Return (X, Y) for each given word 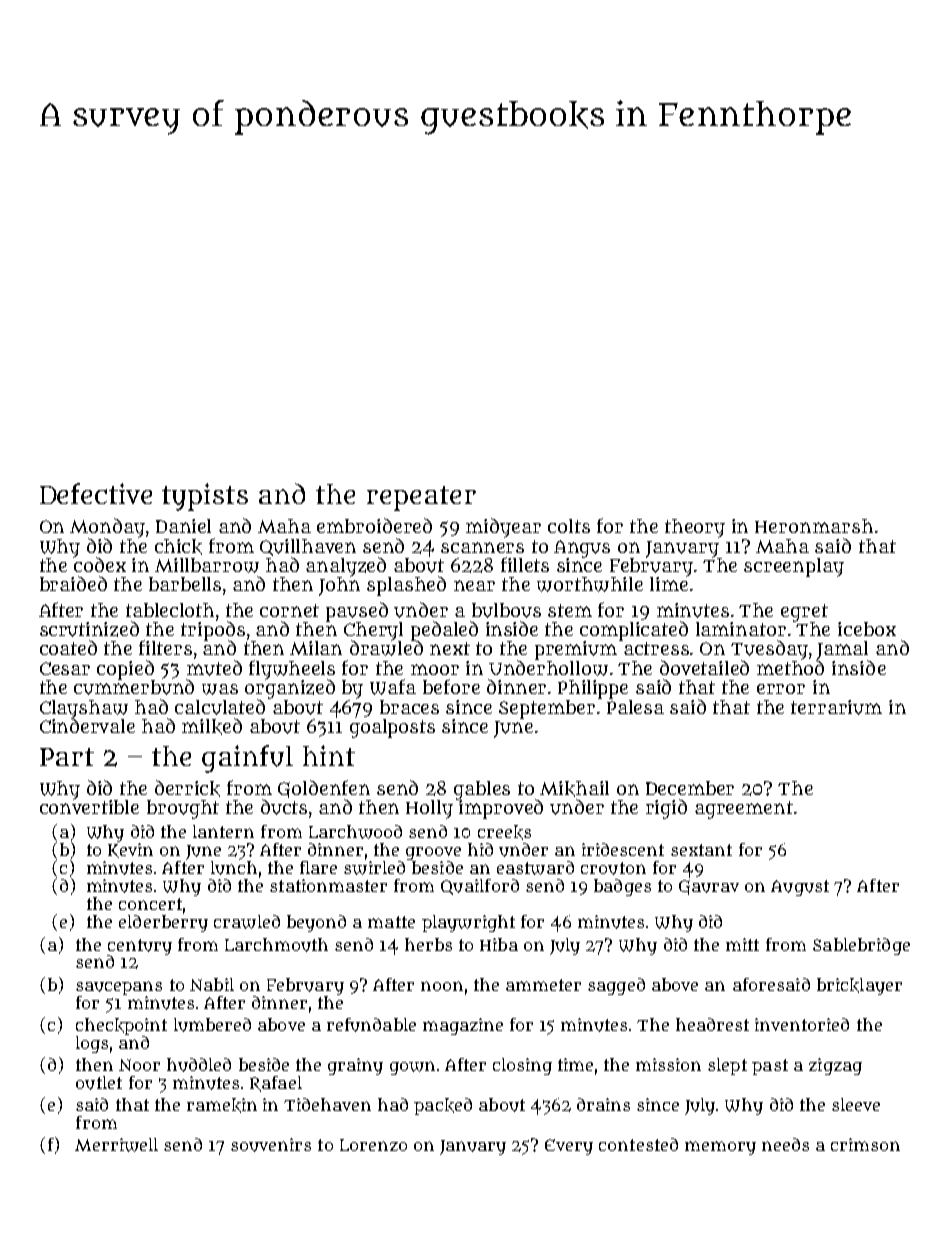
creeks (504, 832)
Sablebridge (861, 946)
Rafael (276, 1084)
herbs (428, 944)
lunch (234, 868)
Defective (96, 493)
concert (150, 904)
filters (165, 647)
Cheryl (373, 631)
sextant (701, 850)
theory (695, 528)
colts (569, 526)
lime (669, 584)
